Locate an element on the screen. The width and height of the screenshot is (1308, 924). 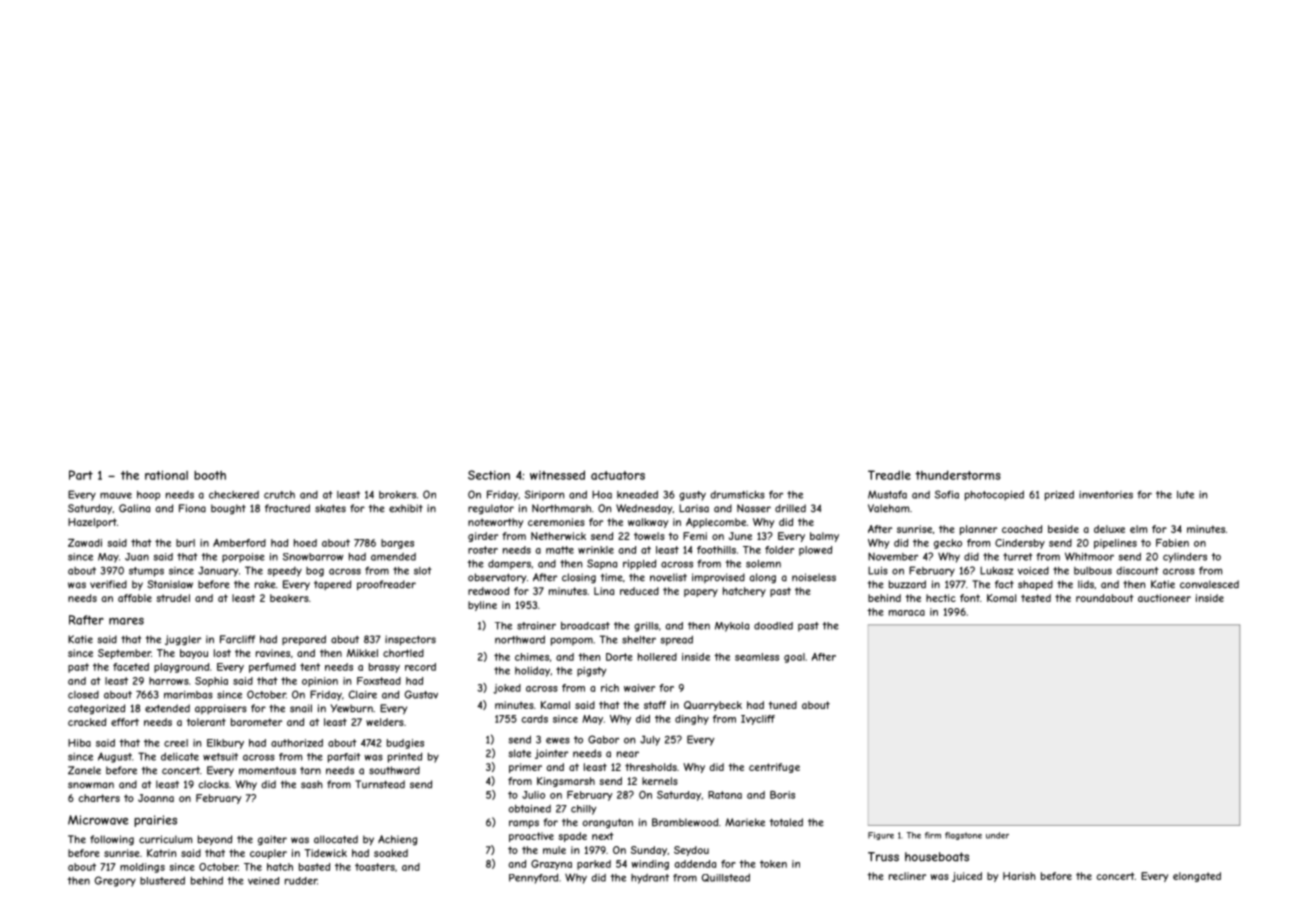
goal is located at coordinates (794, 658).
